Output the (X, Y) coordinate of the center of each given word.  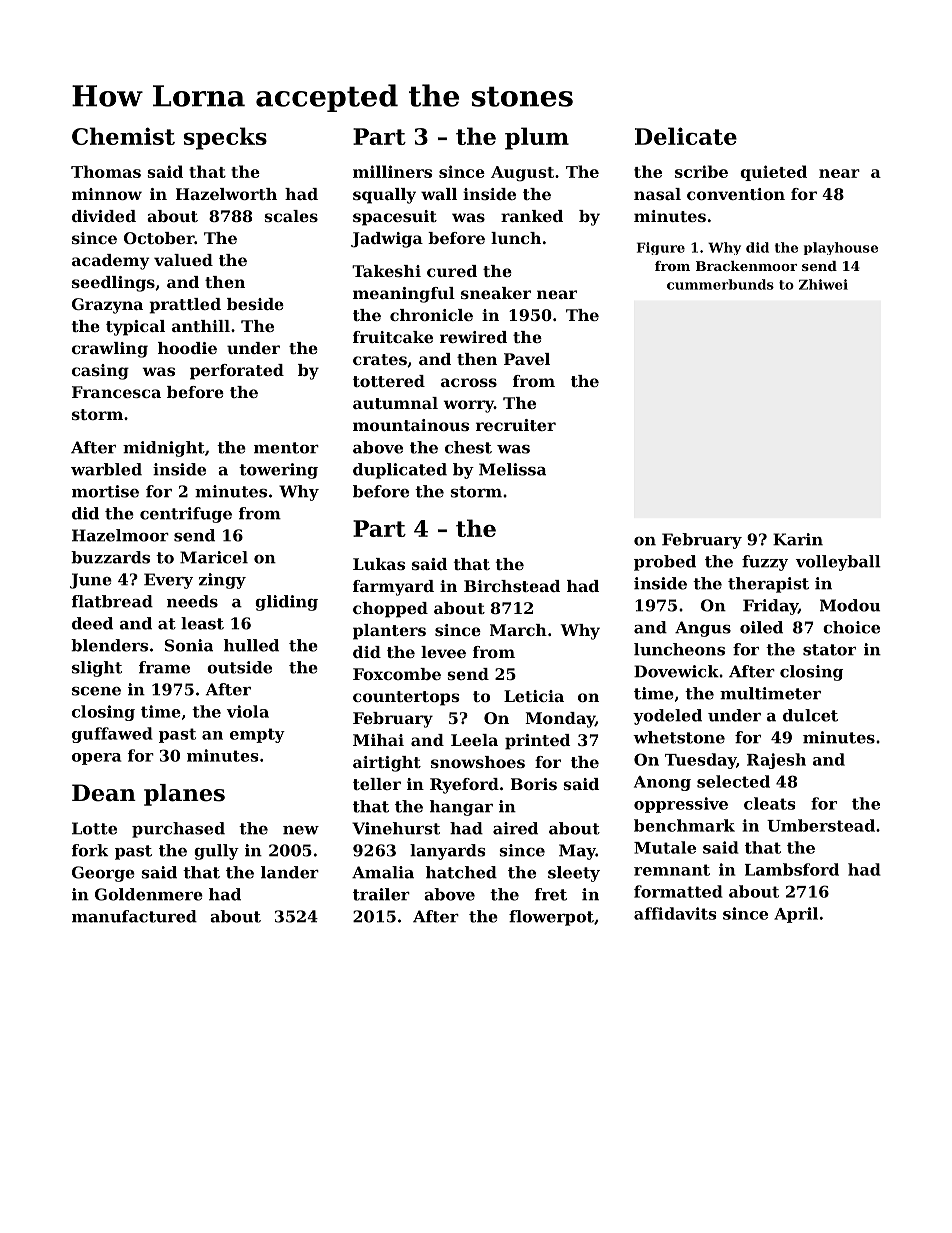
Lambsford (792, 869)
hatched (461, 872)
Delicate (686, 136)
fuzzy (765, 563)
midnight (164, 449)
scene (96, 691)
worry (468, 406)
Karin (798, 539)
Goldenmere (149, 894)
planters (389, 632)
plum (537, 138)
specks (225, 138)
